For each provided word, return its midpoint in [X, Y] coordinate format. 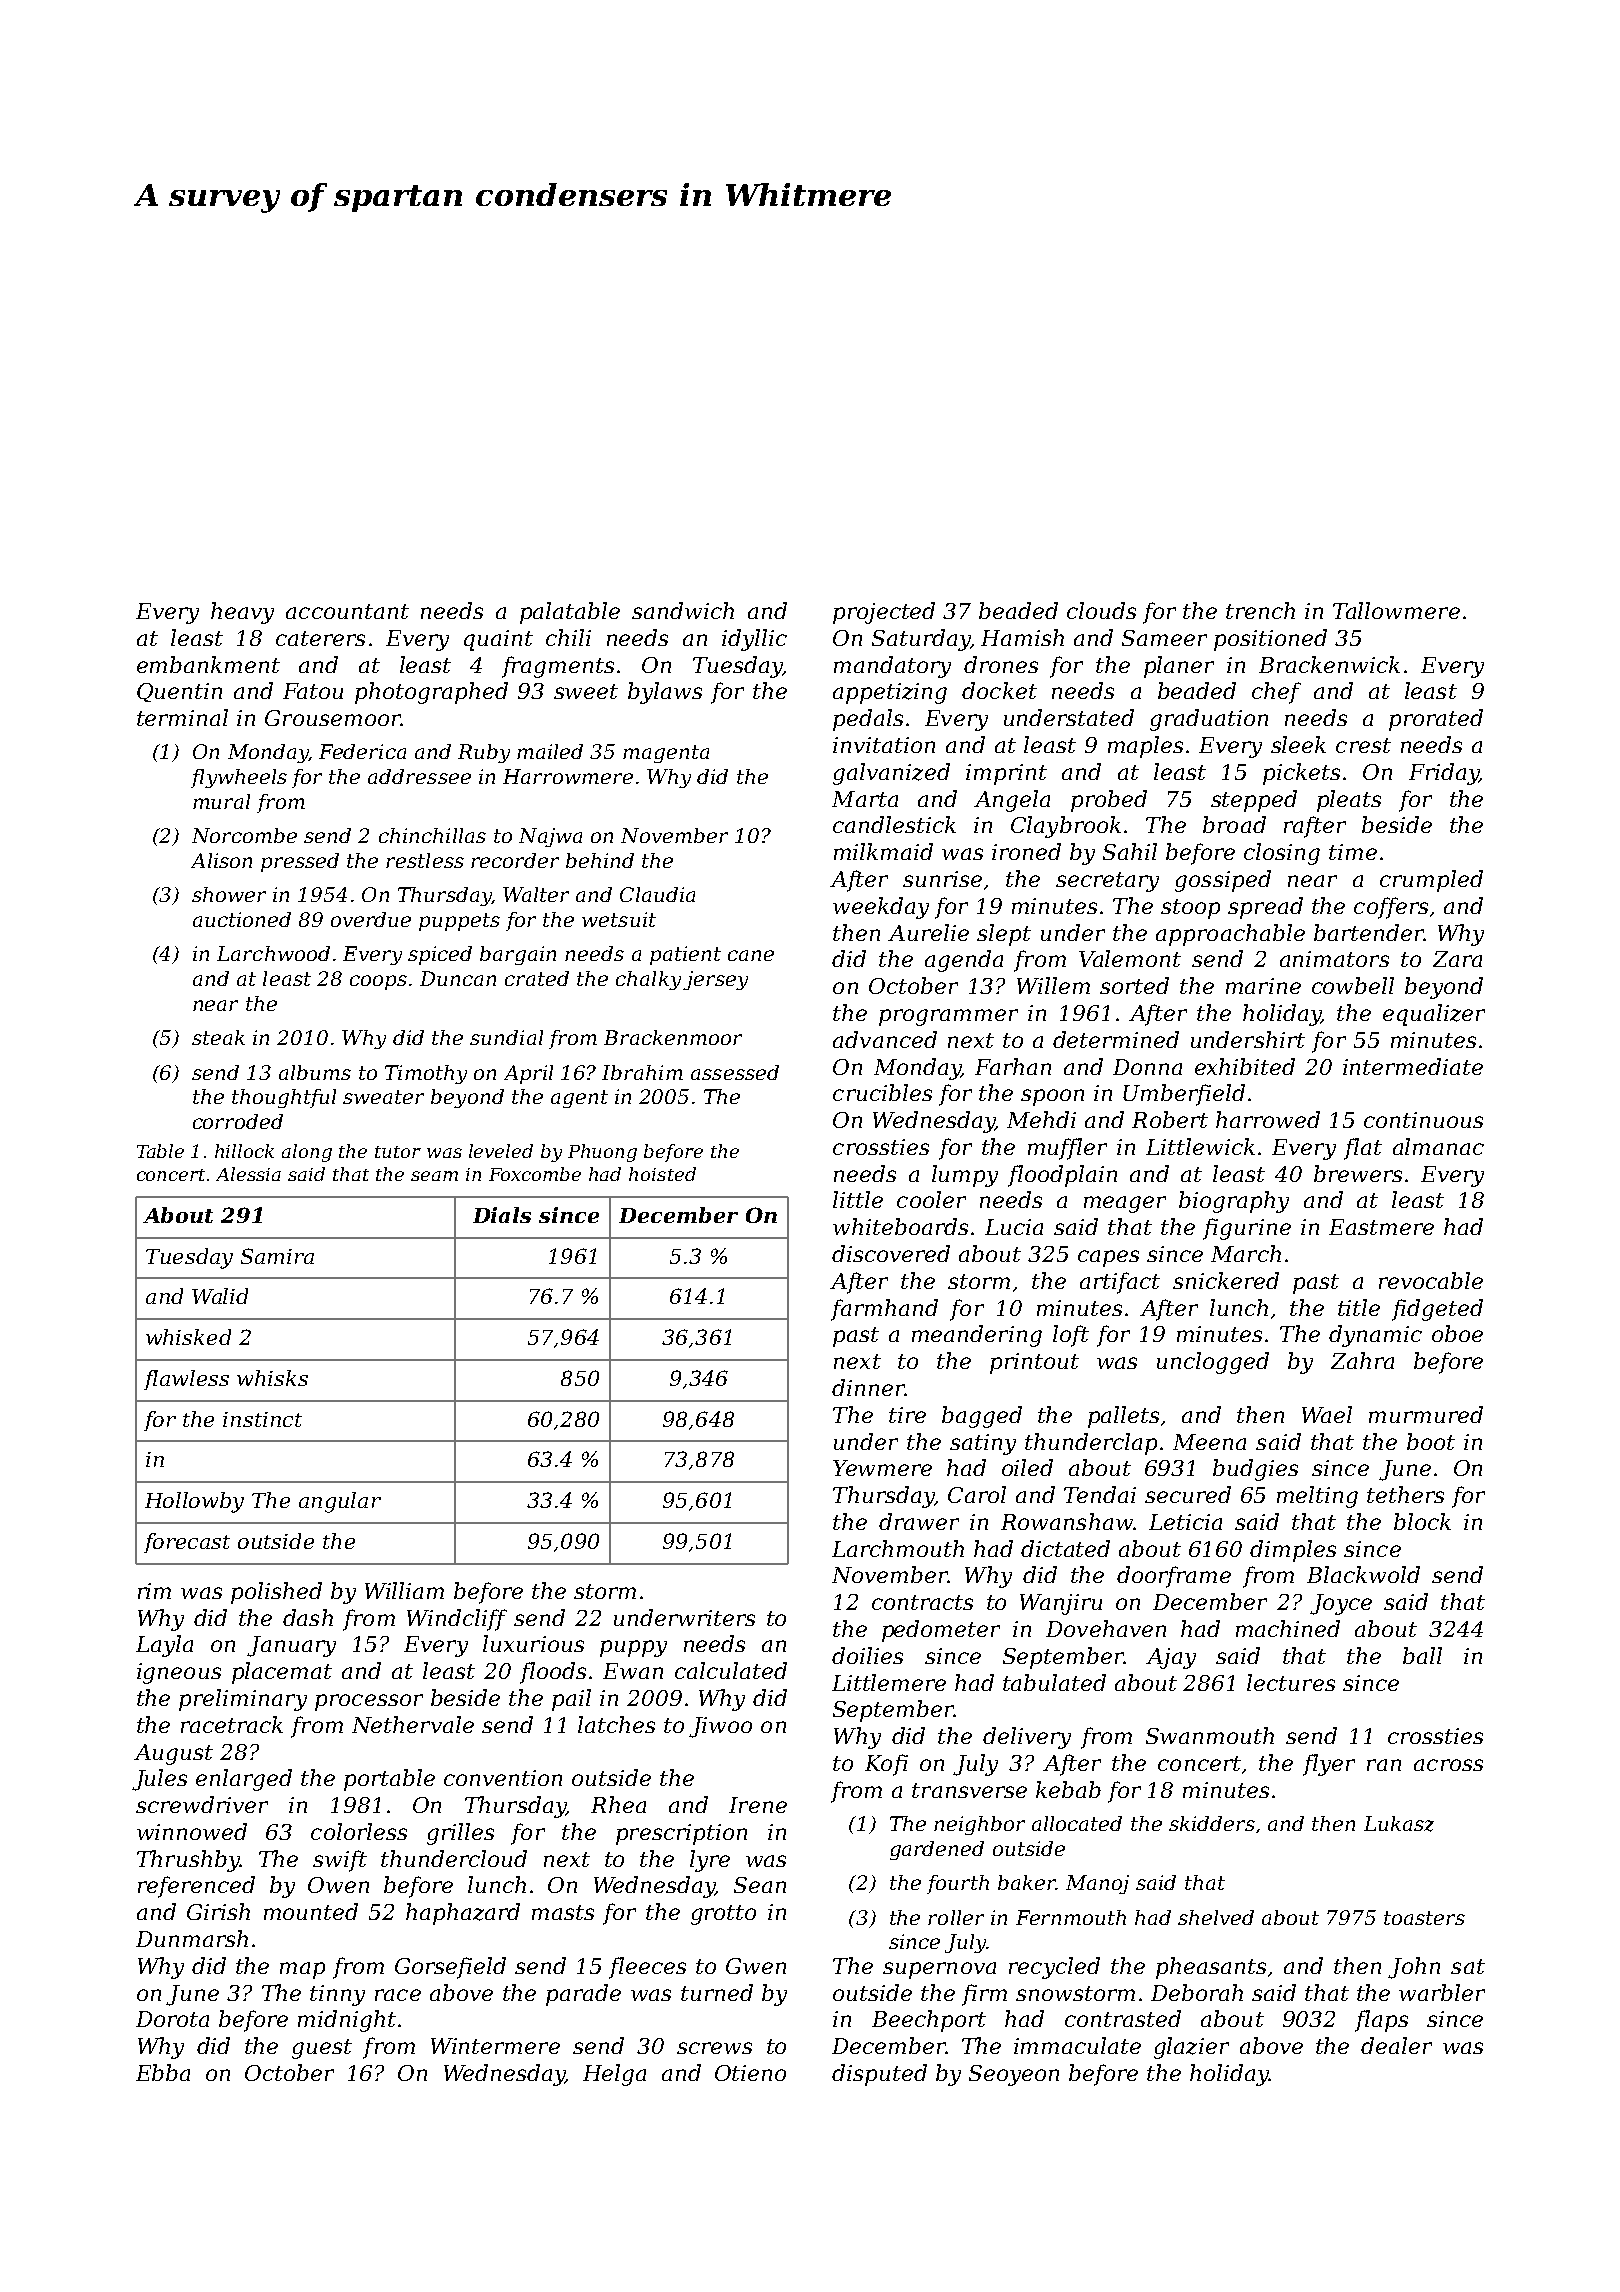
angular [340, 1502]
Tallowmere [1396, 610]
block [1422, 1521]
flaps [1381, 2021]
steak [218, 1037]
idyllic [754, 640]
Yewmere [882, 1468]
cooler [931, 1199]
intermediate [1413, 1066]
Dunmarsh [192, 1938]
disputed [879, 2075]
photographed [431, 693]
